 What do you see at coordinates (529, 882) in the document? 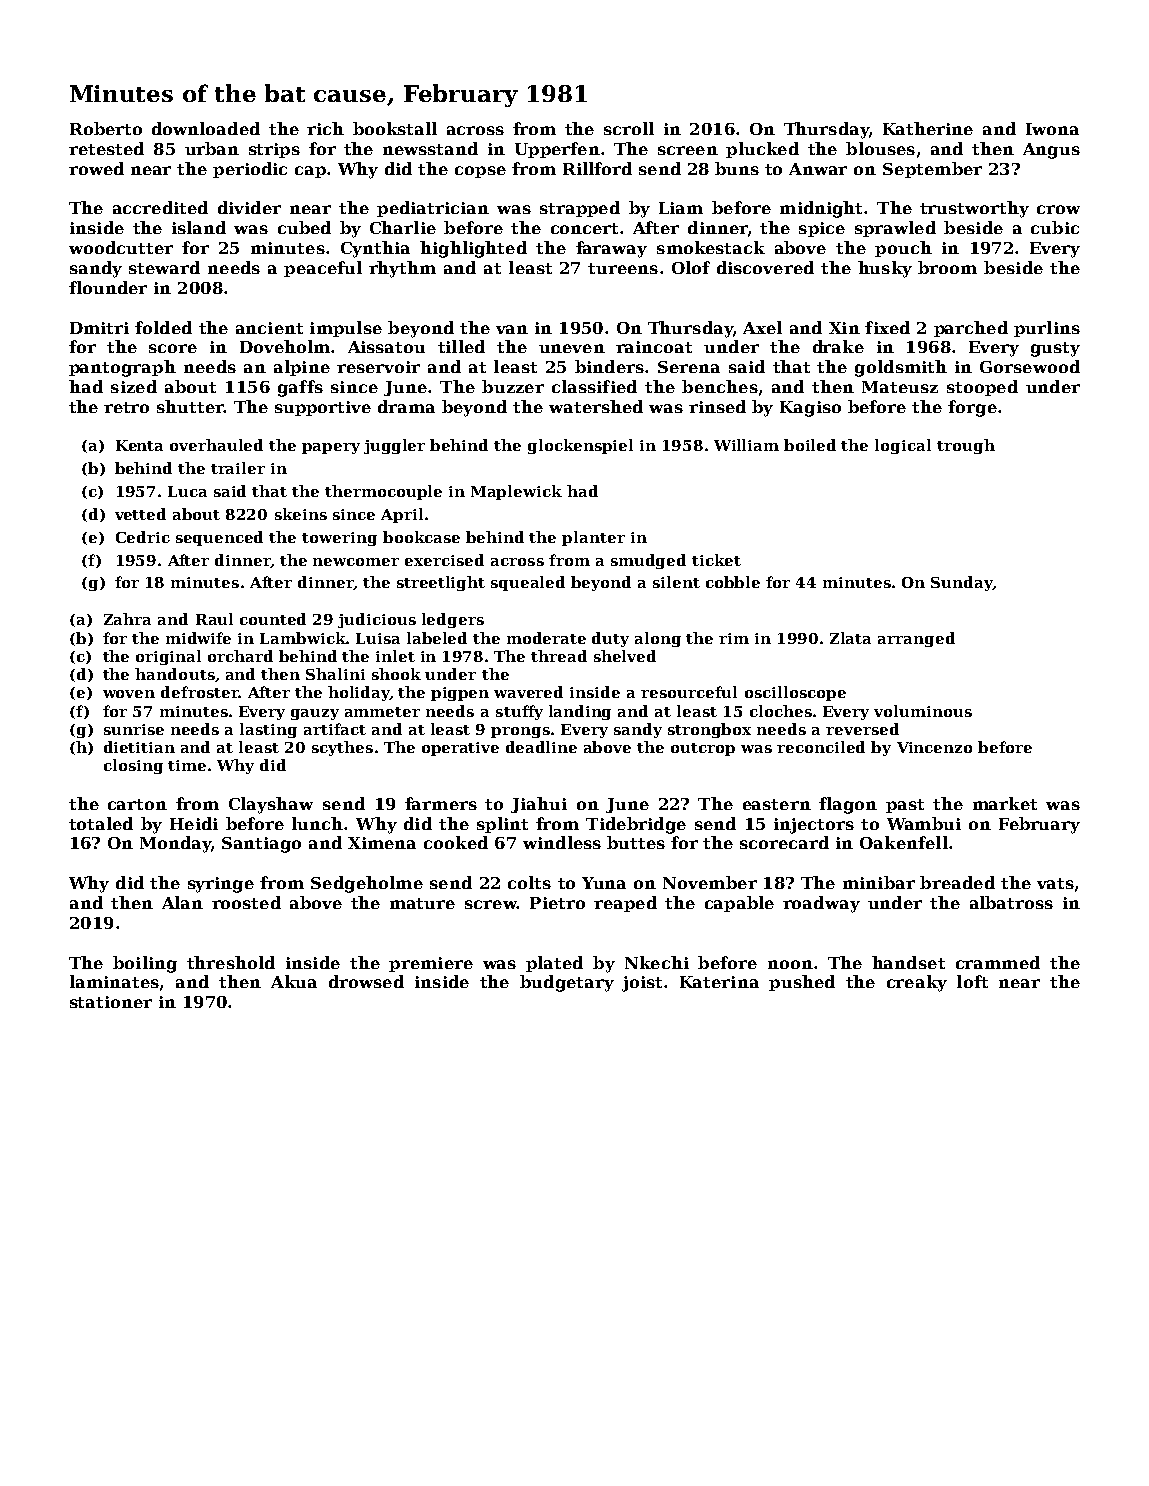
I see `colts` at bounding box center [529, 882].
